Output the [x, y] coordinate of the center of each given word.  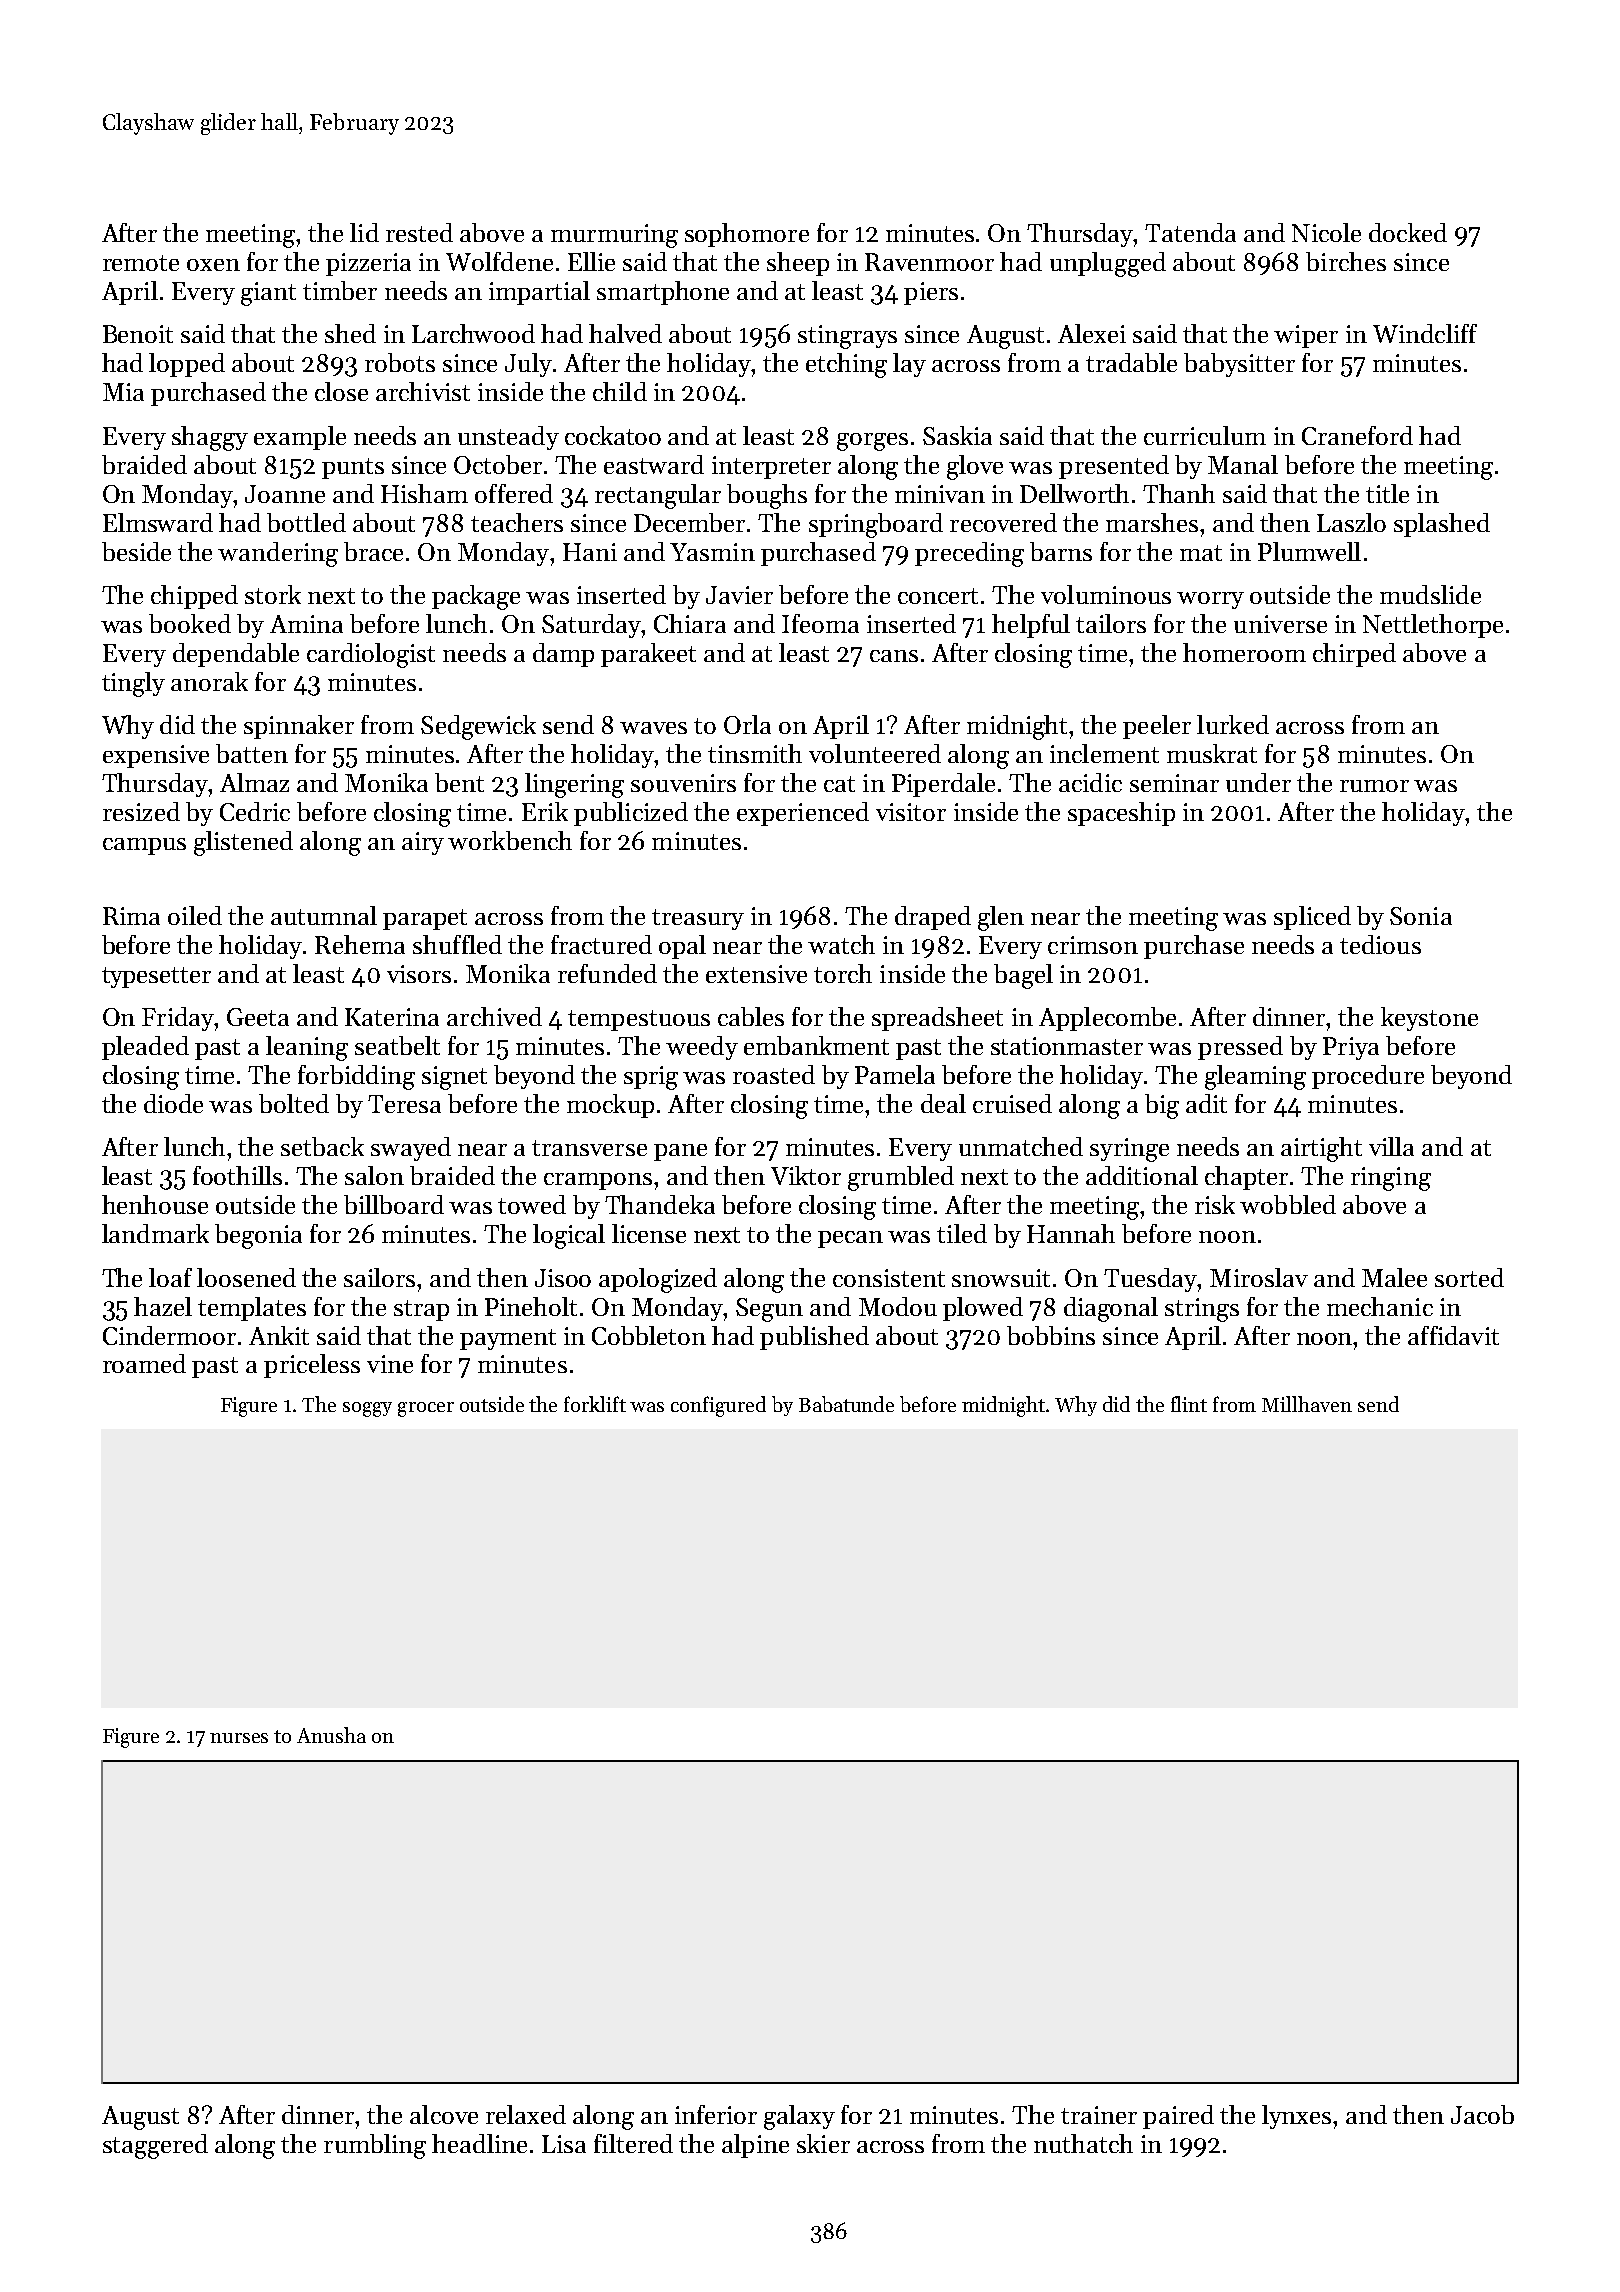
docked [1408, 232]
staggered [155, 2146]
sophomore [747, 235]
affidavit [1453, 1335]
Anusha [331, 1735]
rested [419, 232]
